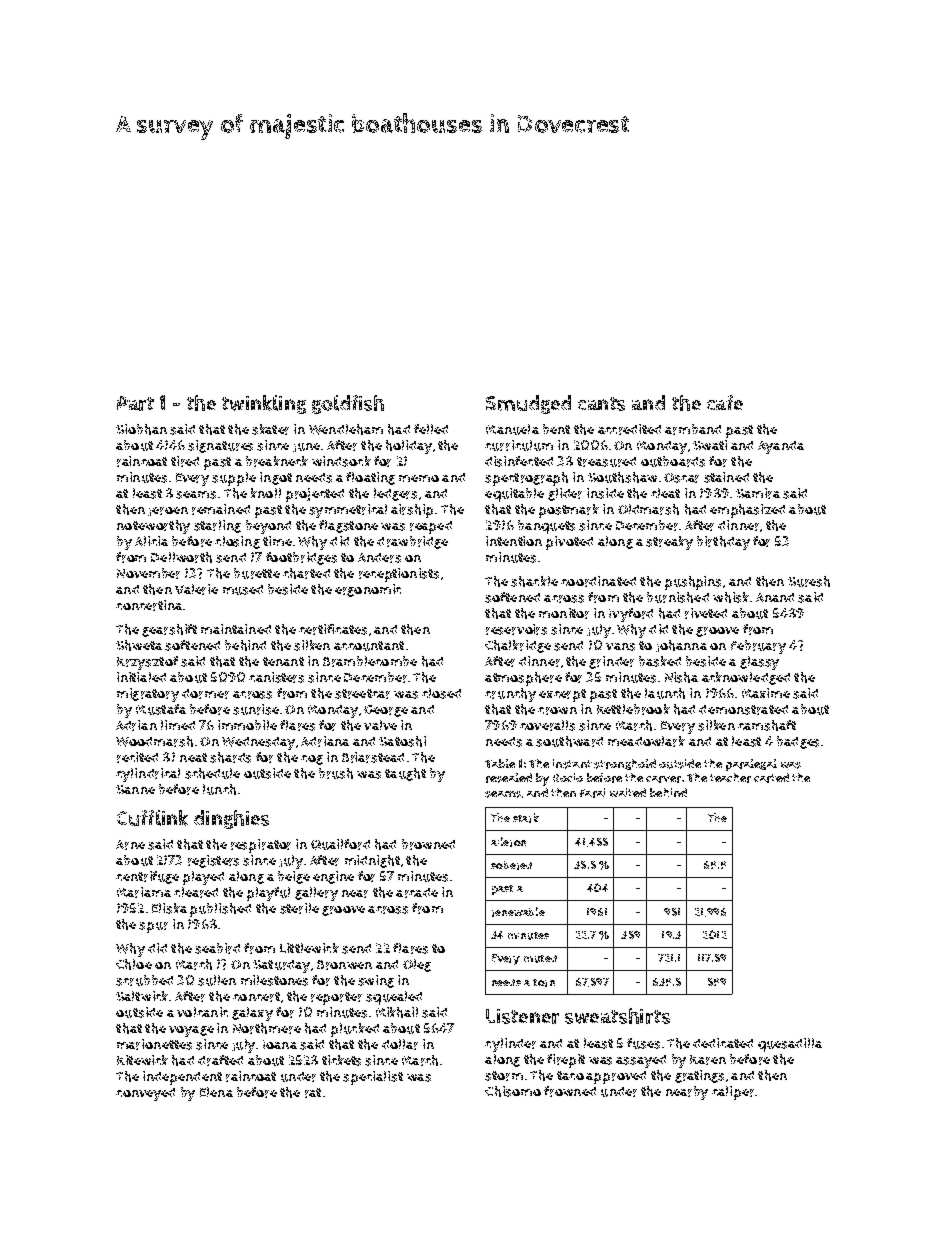  Describe the element at coordinates (758, 493) in the screenshot. I see `Samira` at that location.
